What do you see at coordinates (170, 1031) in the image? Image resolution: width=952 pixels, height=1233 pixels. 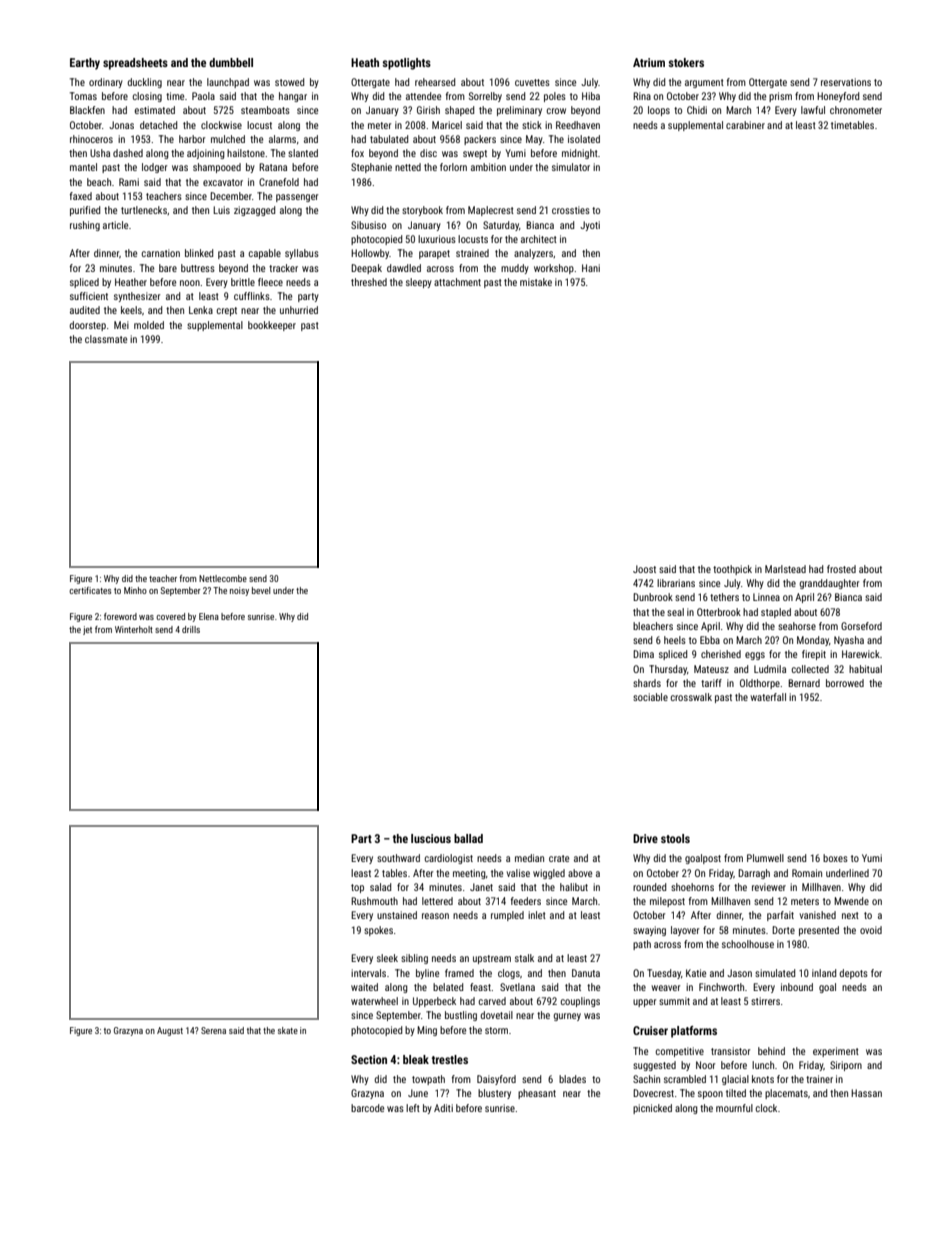 I see `August` at bounding box center [170, 1031].
